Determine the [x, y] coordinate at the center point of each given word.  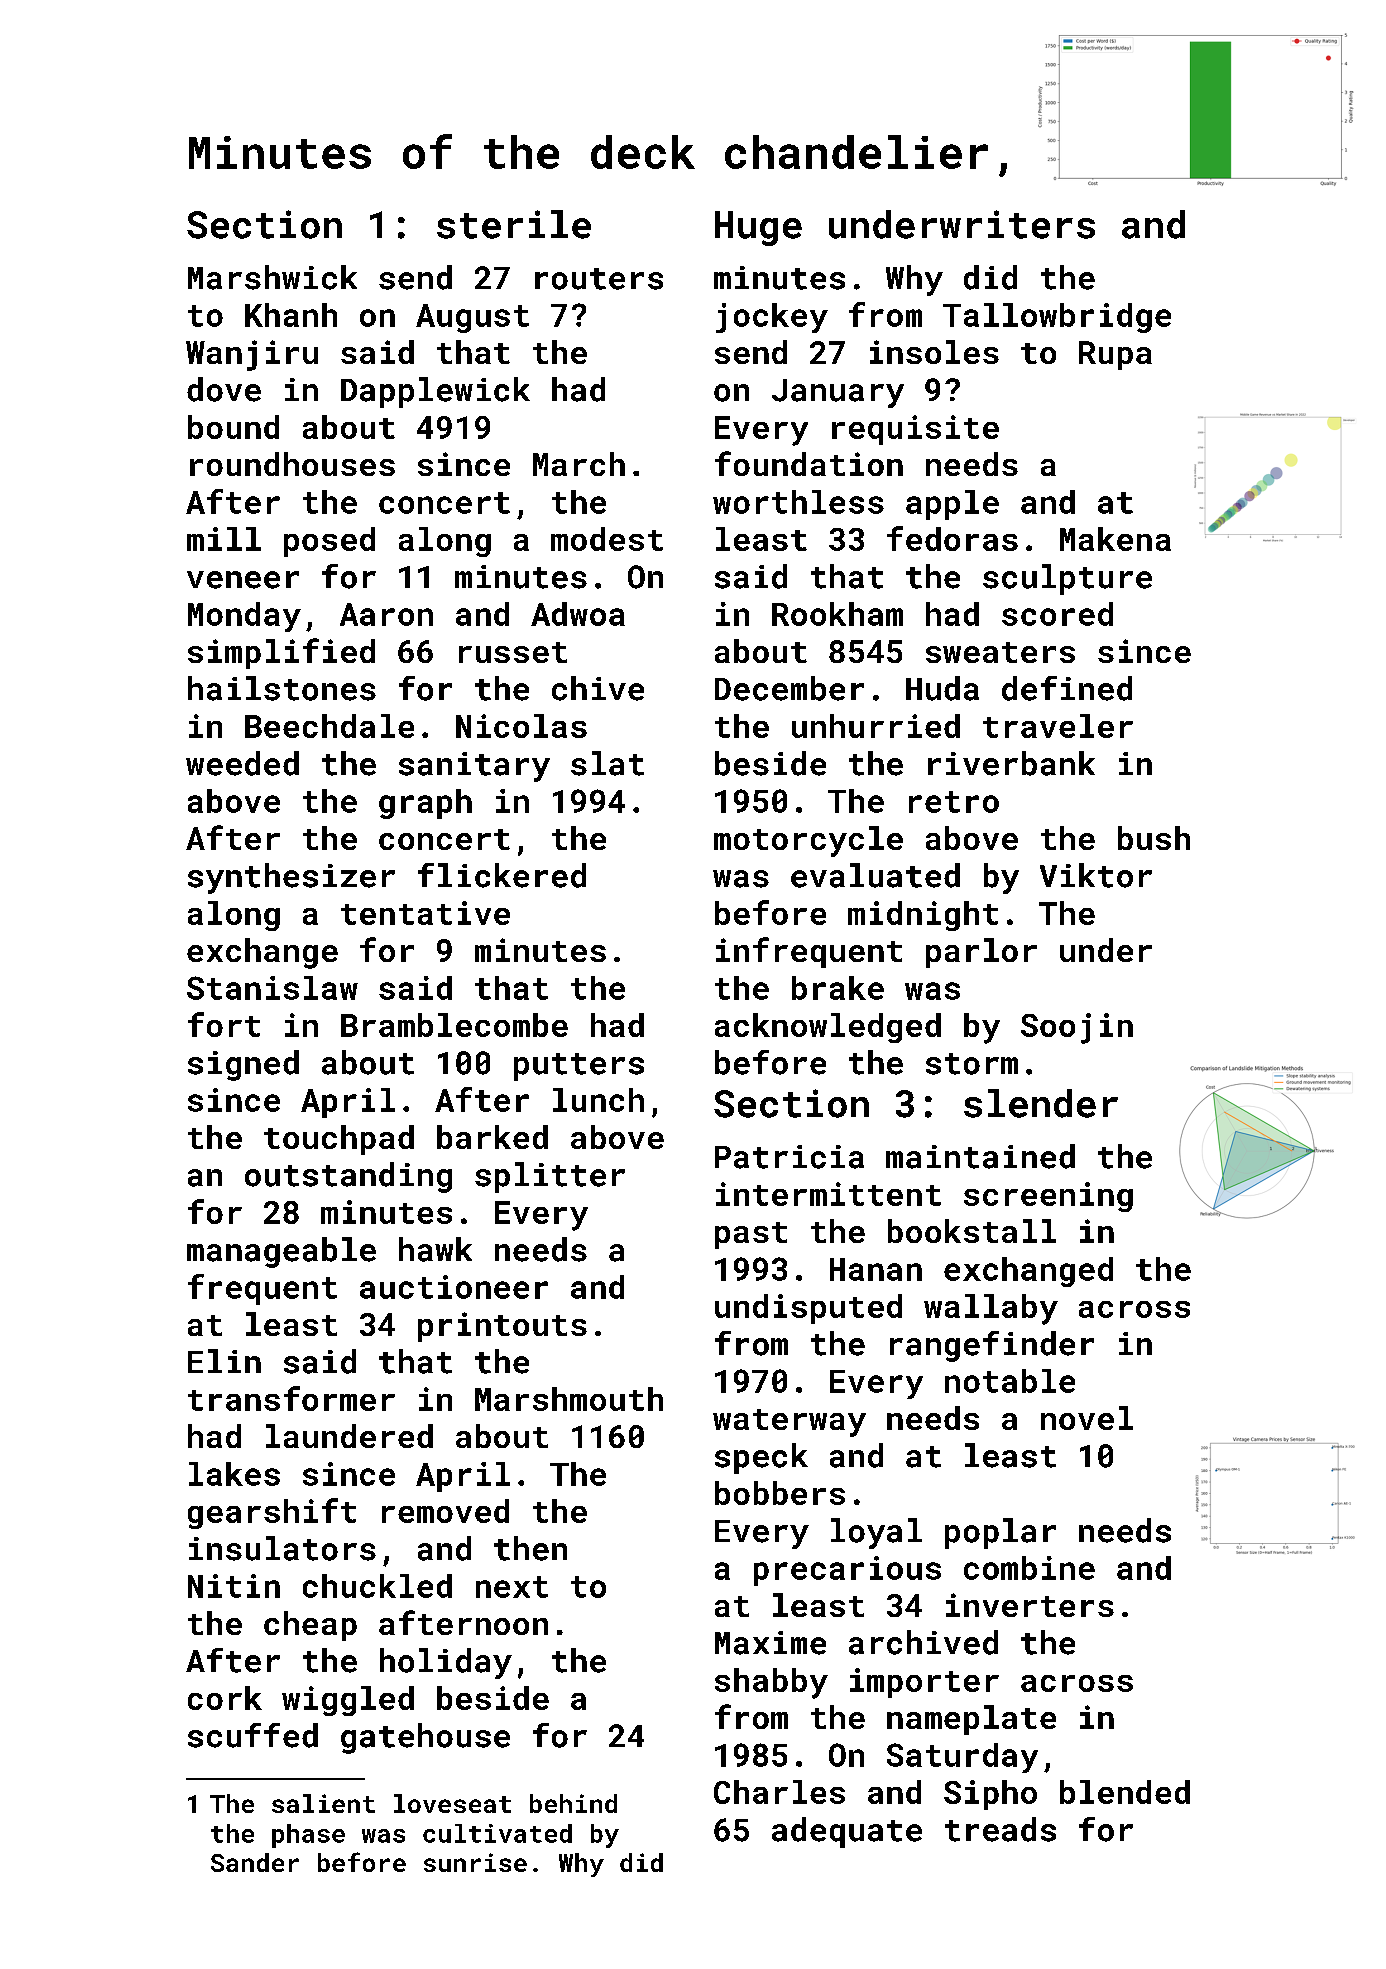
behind [573, 1803]
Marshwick [272, 277]
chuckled [377, 1586]
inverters [1030, 1605]
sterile [514, 224]
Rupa [1115, 355]
